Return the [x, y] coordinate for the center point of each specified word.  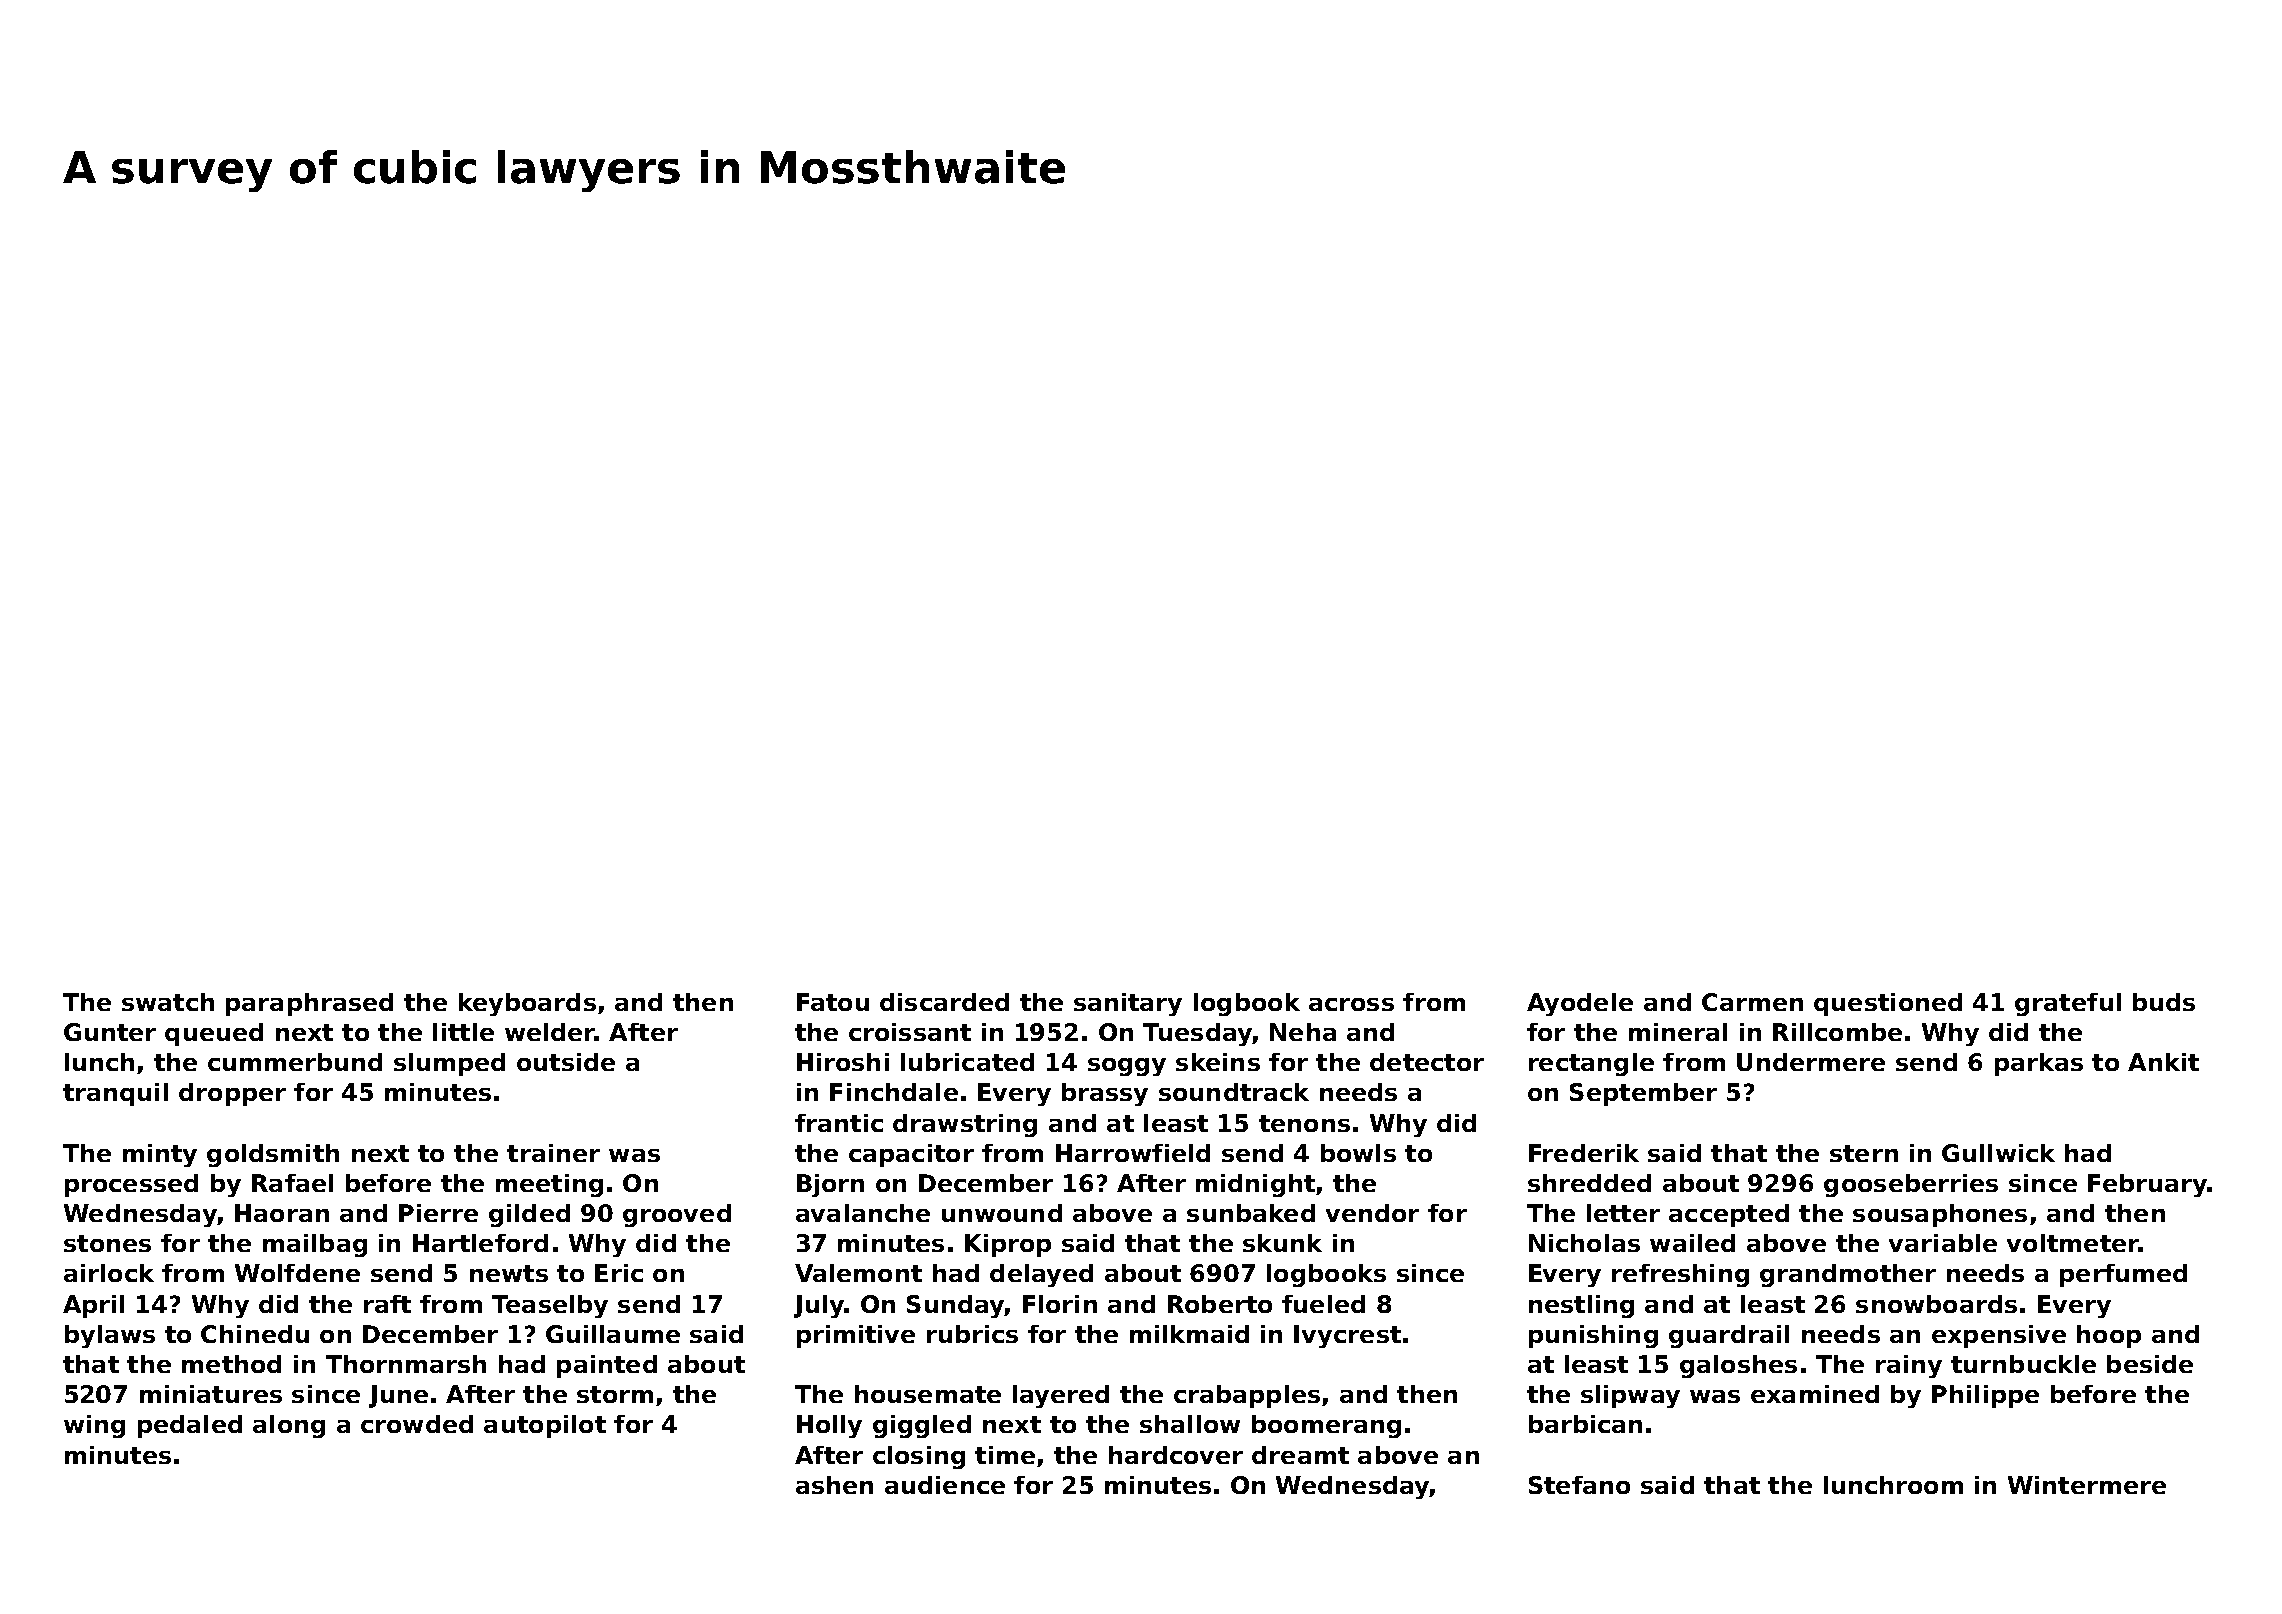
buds [2164, 1002]
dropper [232, 1094]
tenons [1304, 1123]
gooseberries [1911, 1185]
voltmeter [2072, 1243]
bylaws [110, 1336]
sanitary [1128, 1004]
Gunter [110, 1032]
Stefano [1579, 1485]
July [819, 1306]
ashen [834, 1485]
